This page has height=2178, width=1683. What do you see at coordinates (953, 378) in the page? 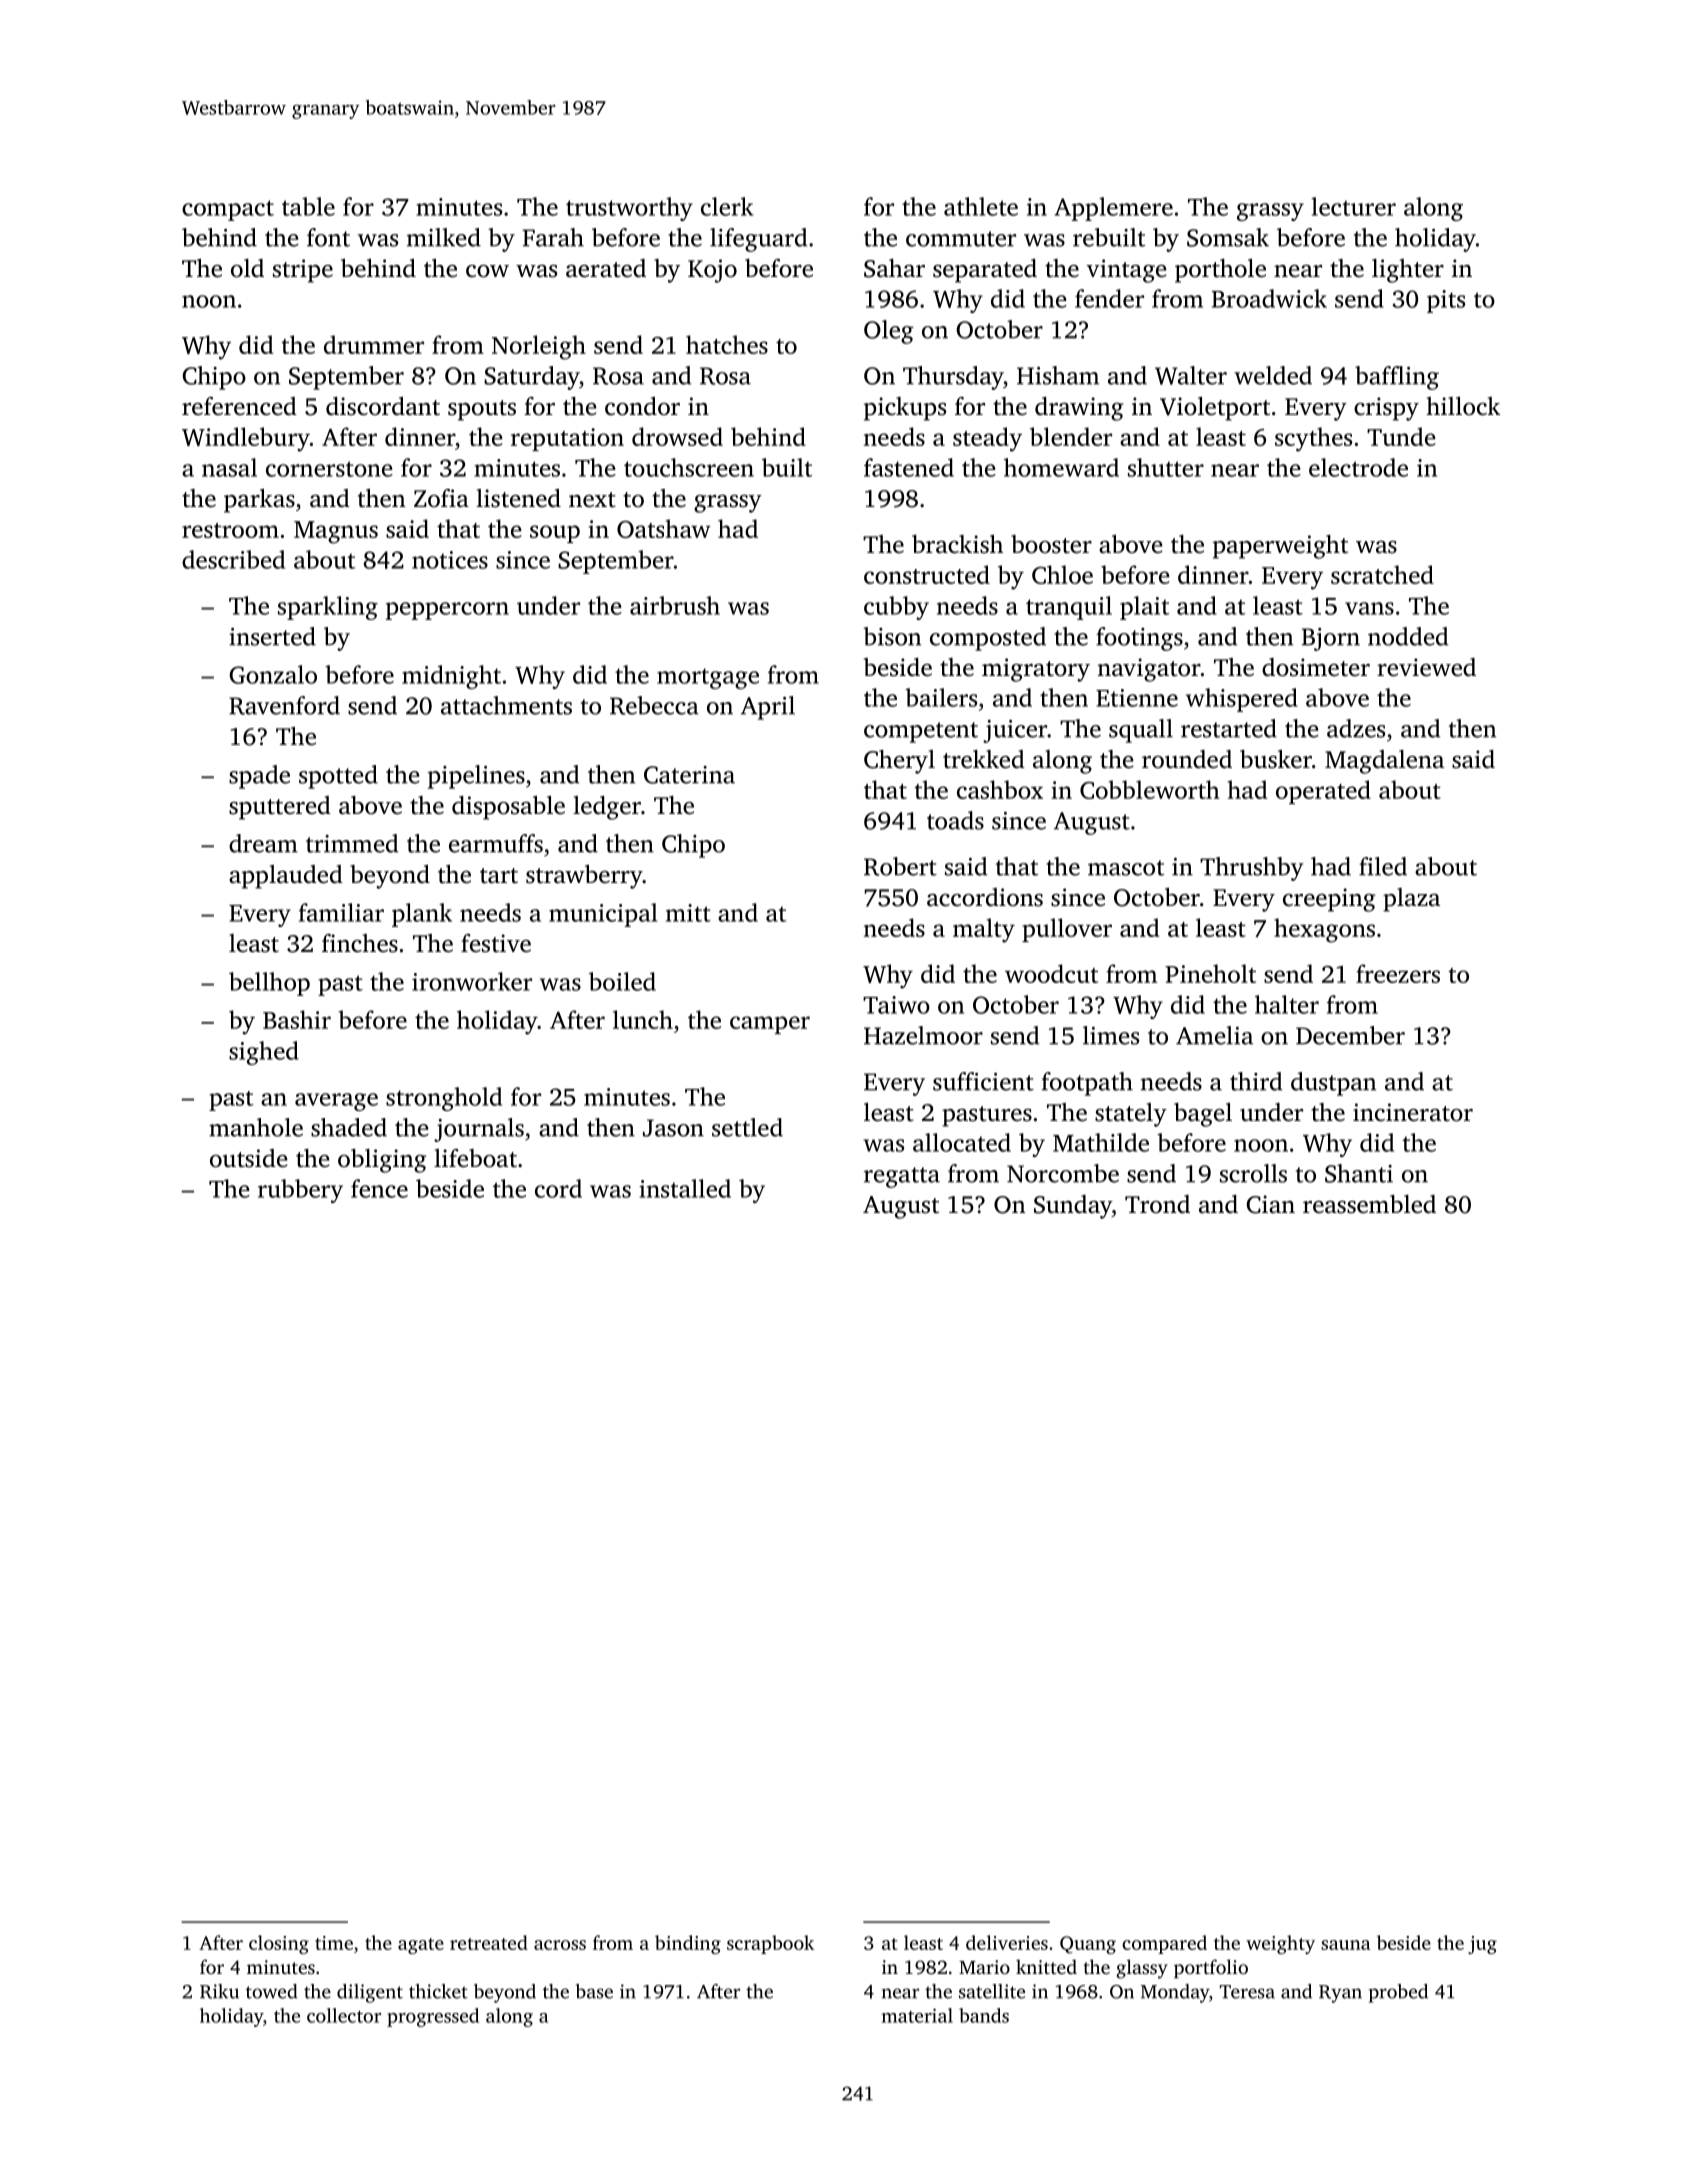
I see `Thursday` at bounding box center [953, 378].
